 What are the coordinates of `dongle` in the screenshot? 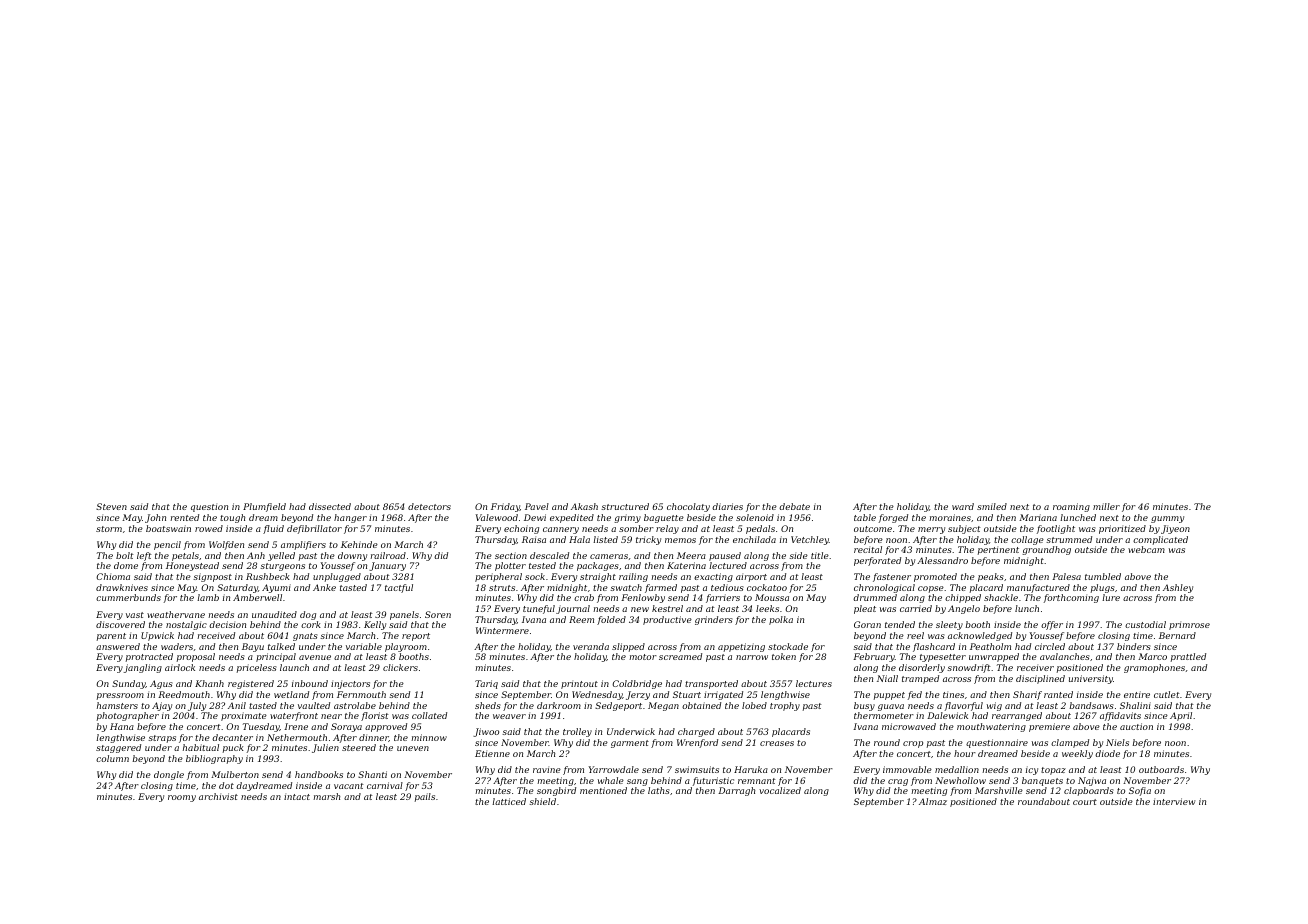 It's located at (169, 775).
